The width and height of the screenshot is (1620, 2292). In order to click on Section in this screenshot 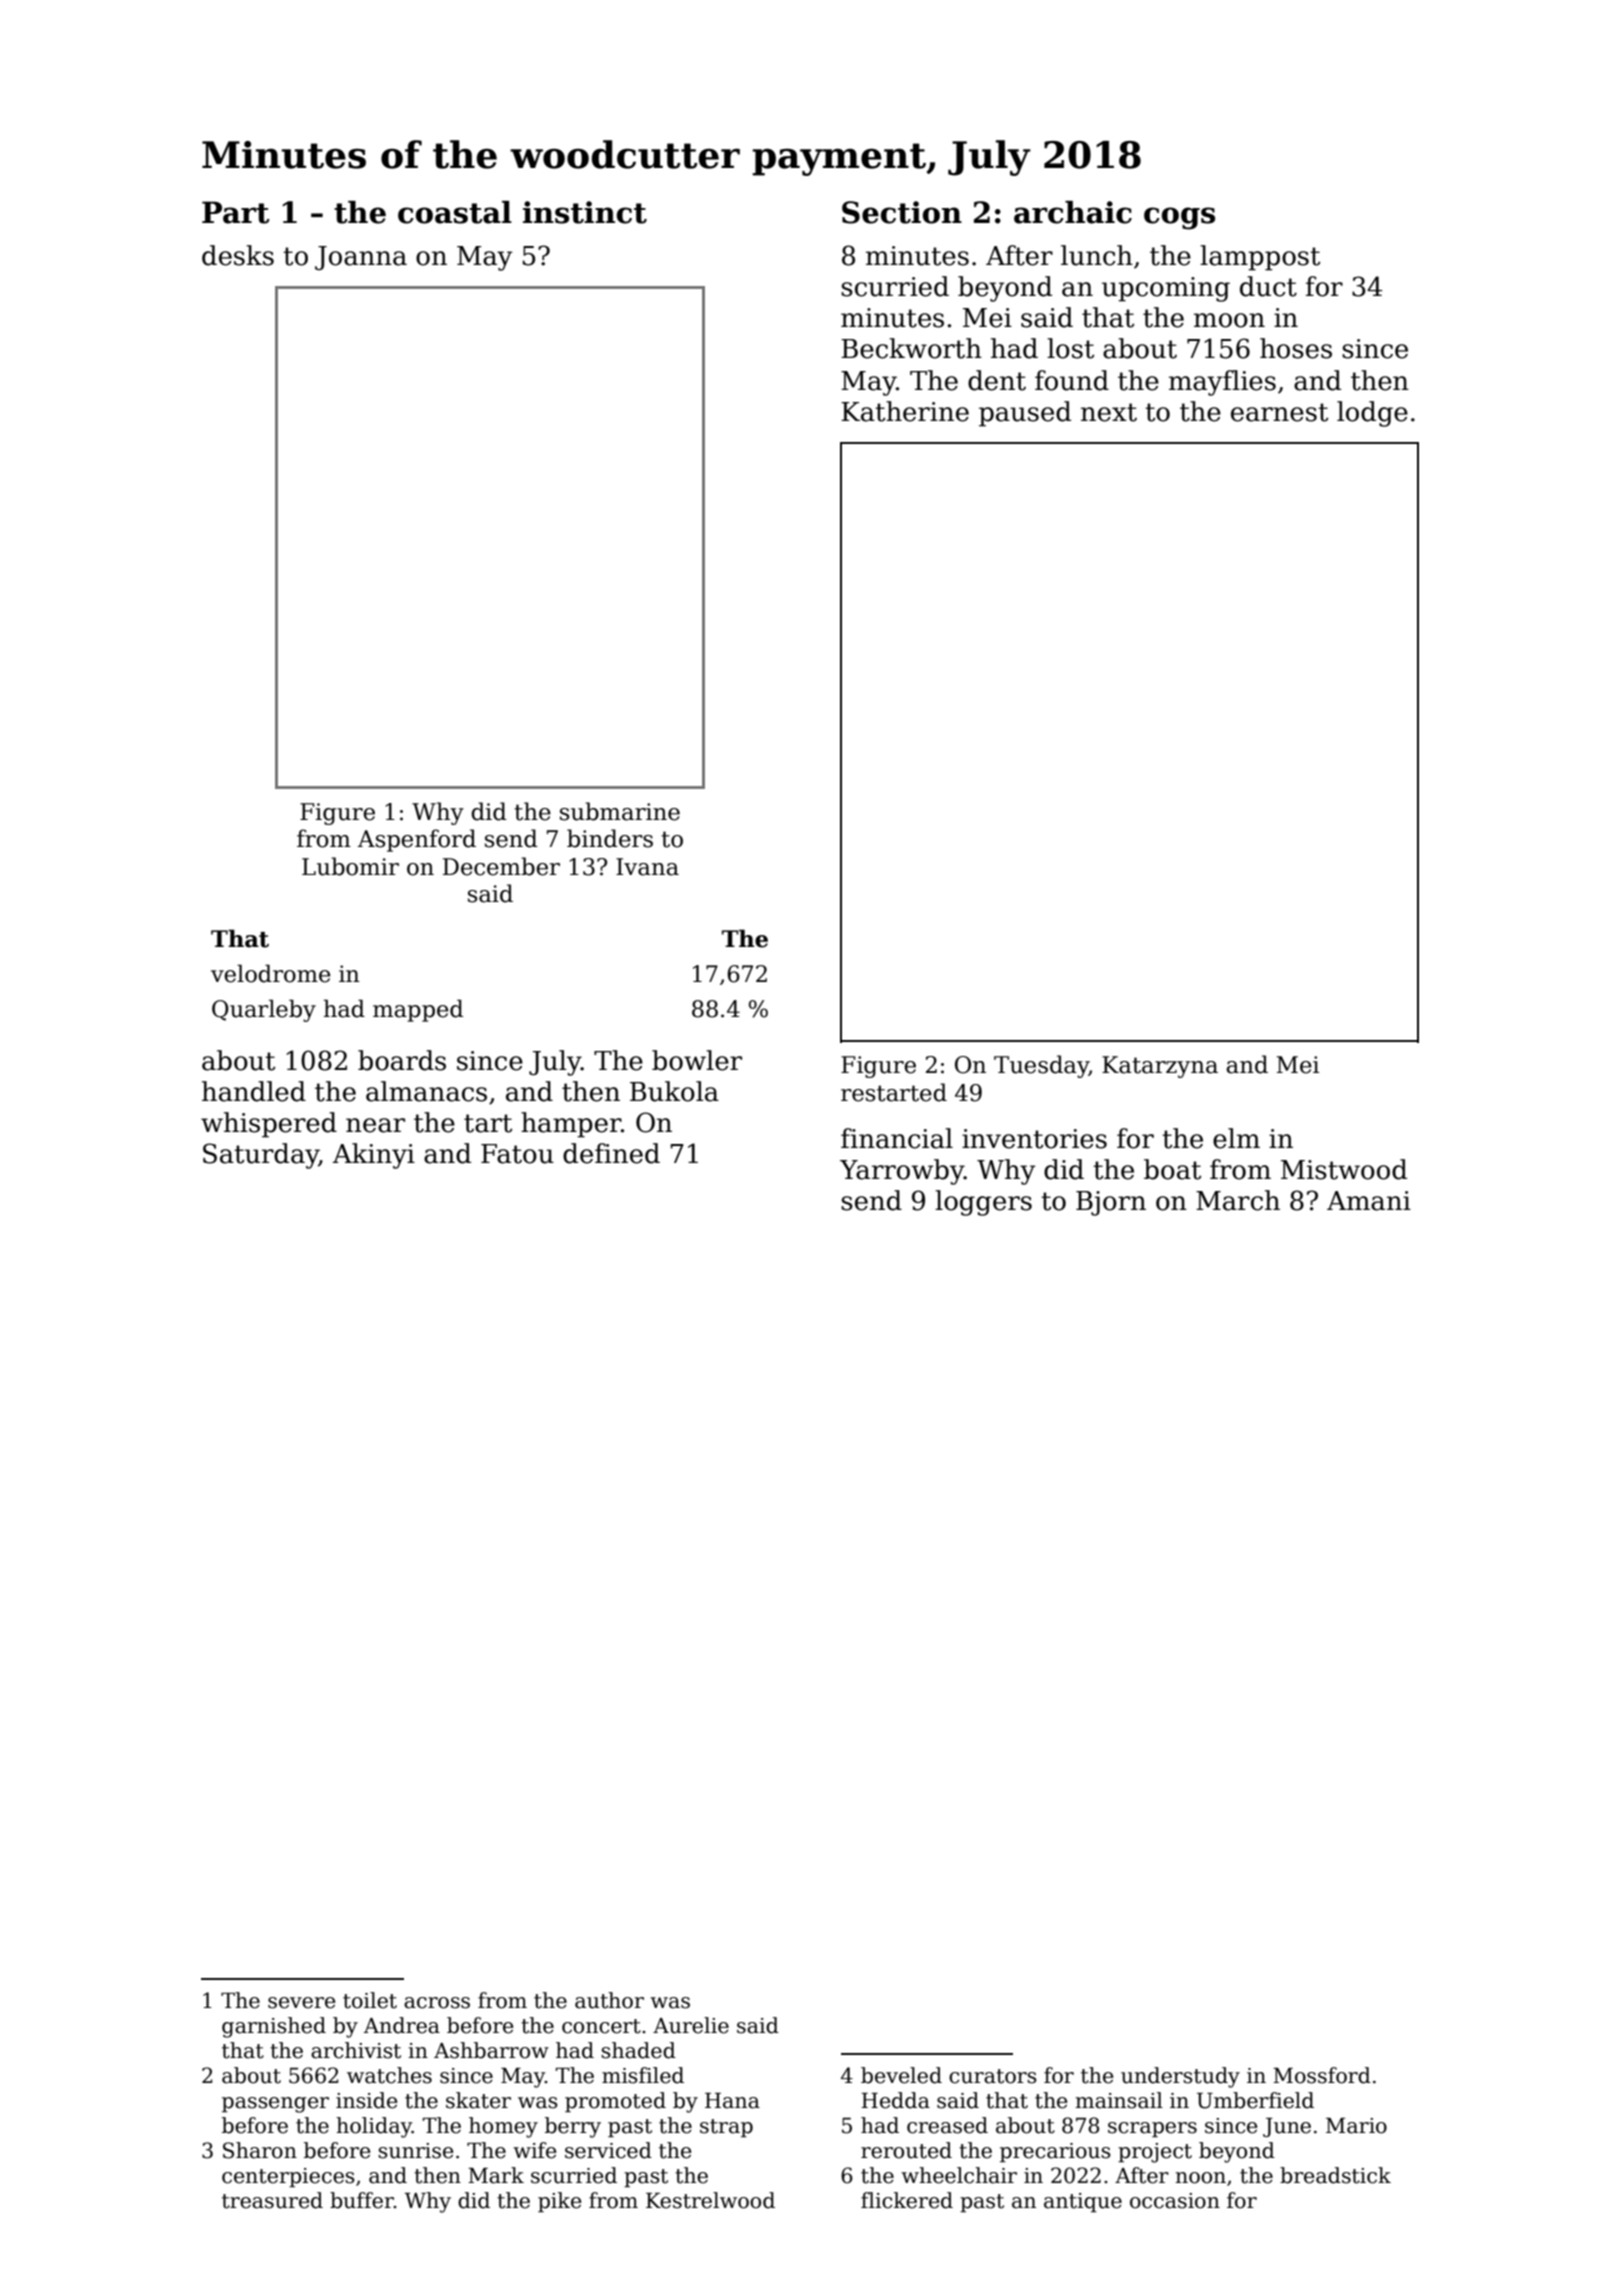, I will do `click(902, 212)`.
